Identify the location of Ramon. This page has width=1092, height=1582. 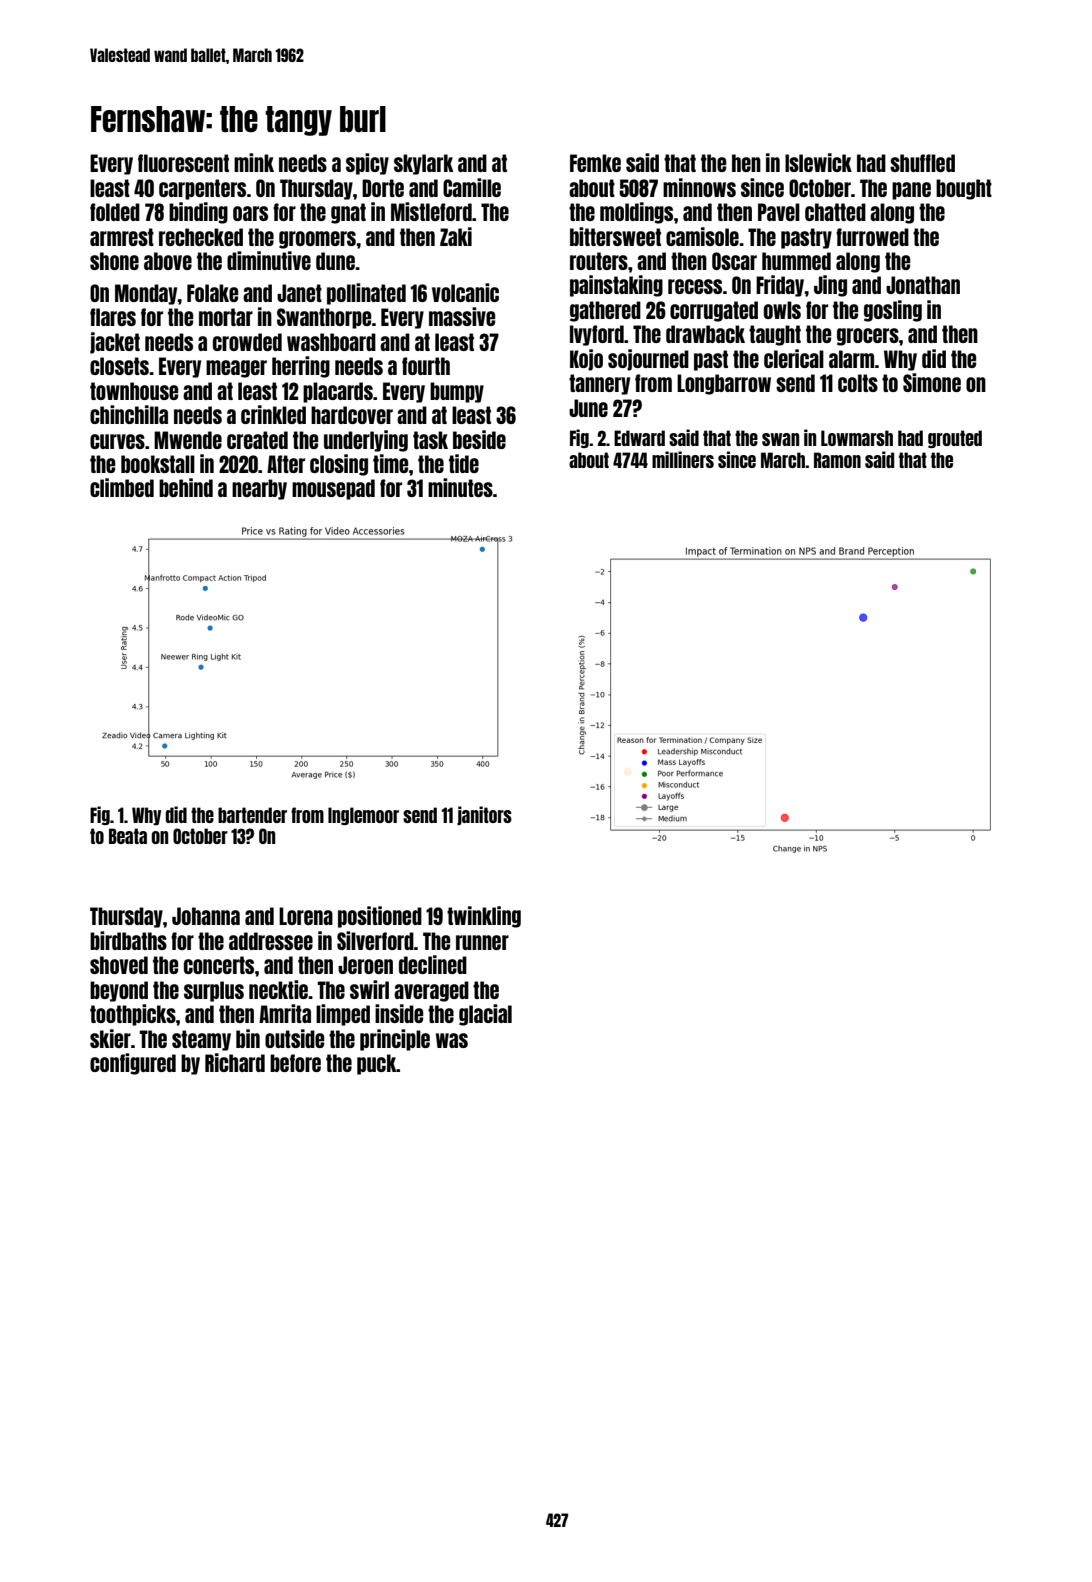
(837, 460).
